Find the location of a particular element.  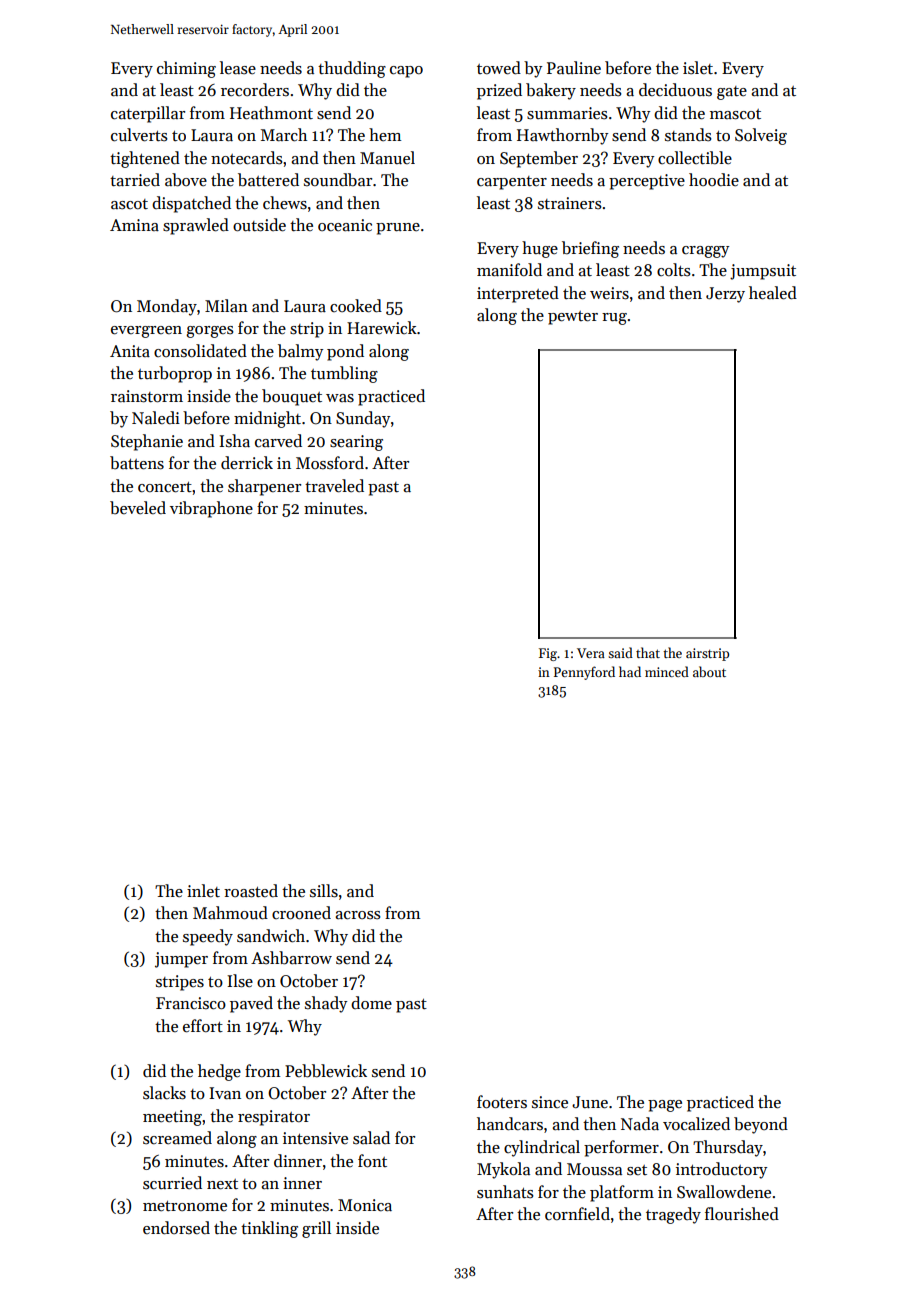

traveled is located at coordinates (334, 486).
